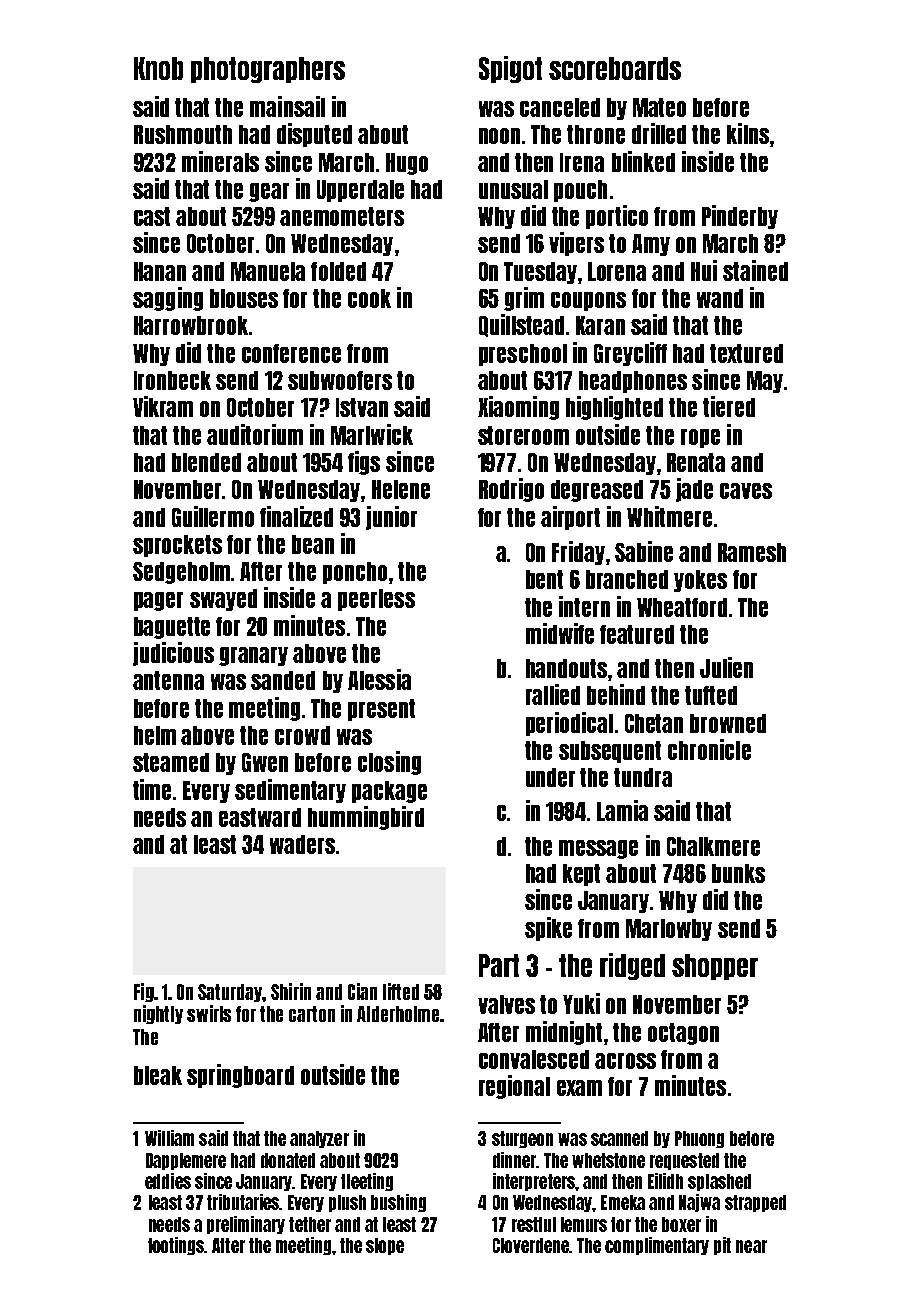 The width and height of the page is (924, 1311). What do you see at coordinates (283, 680) in the page?
I see `sanded` at bounding box center [283, 680].
